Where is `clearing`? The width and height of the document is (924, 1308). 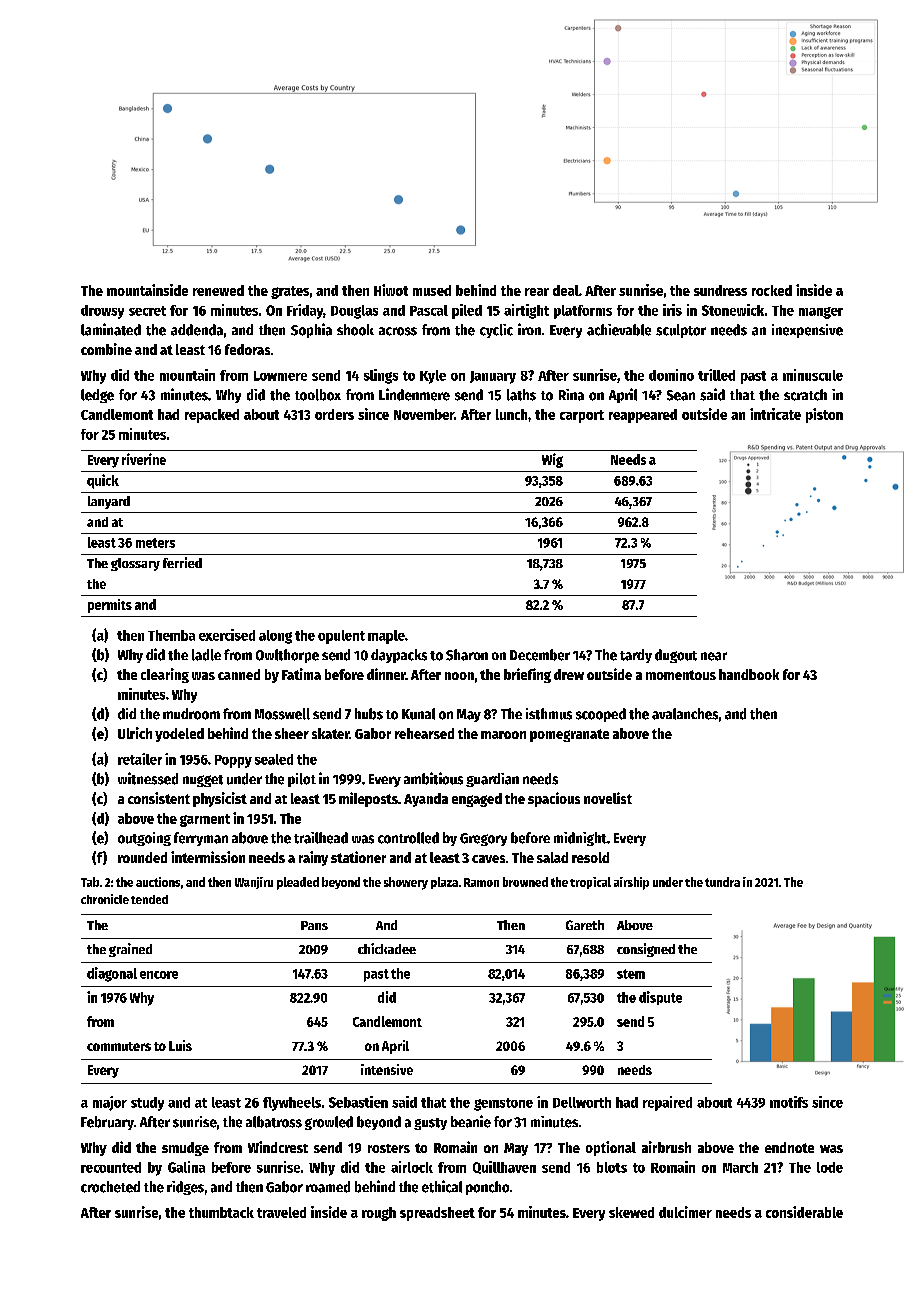 clearing is located at coordinates (165, 675).
